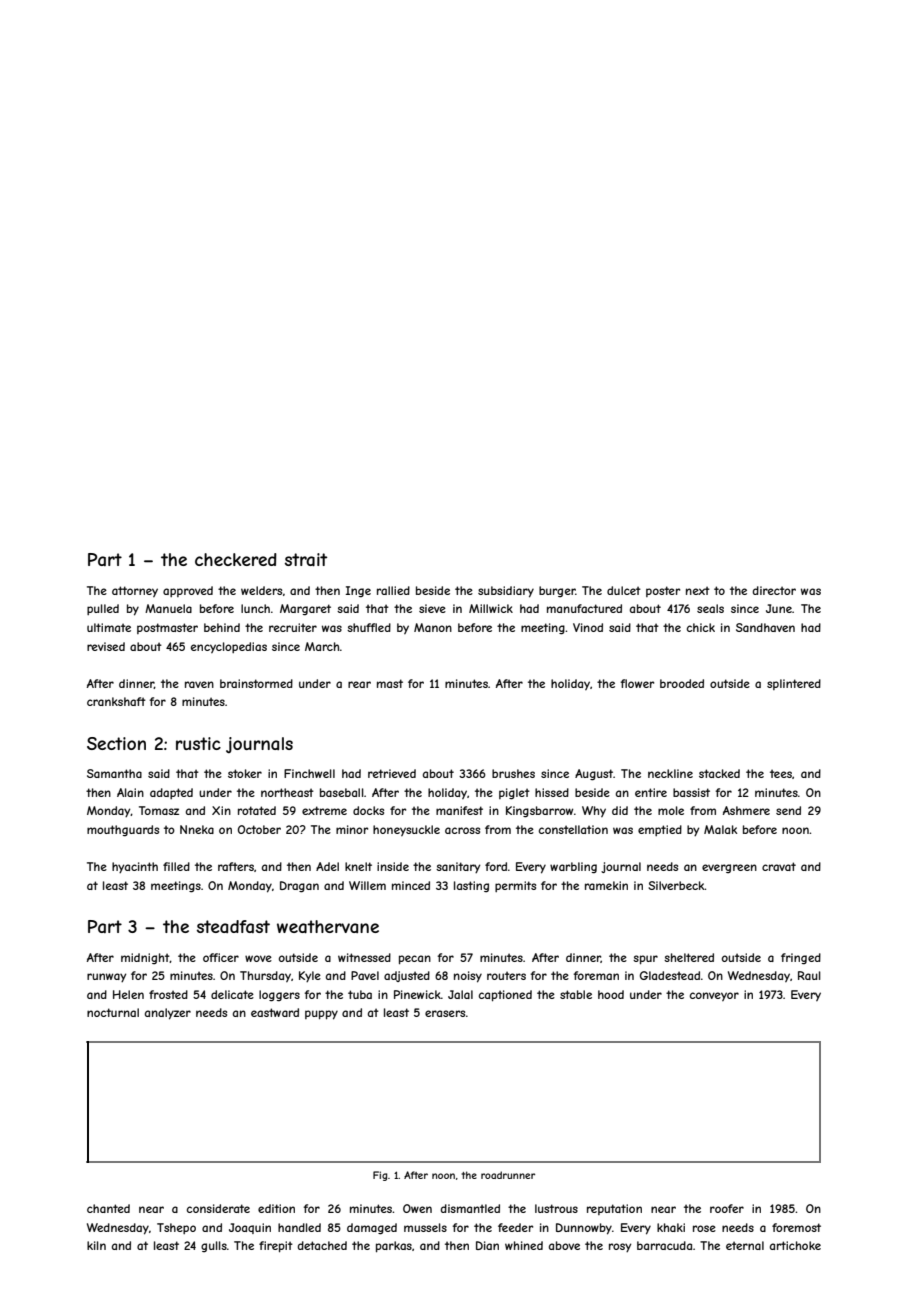  I want to click on conveyor, so click(714, 996).
